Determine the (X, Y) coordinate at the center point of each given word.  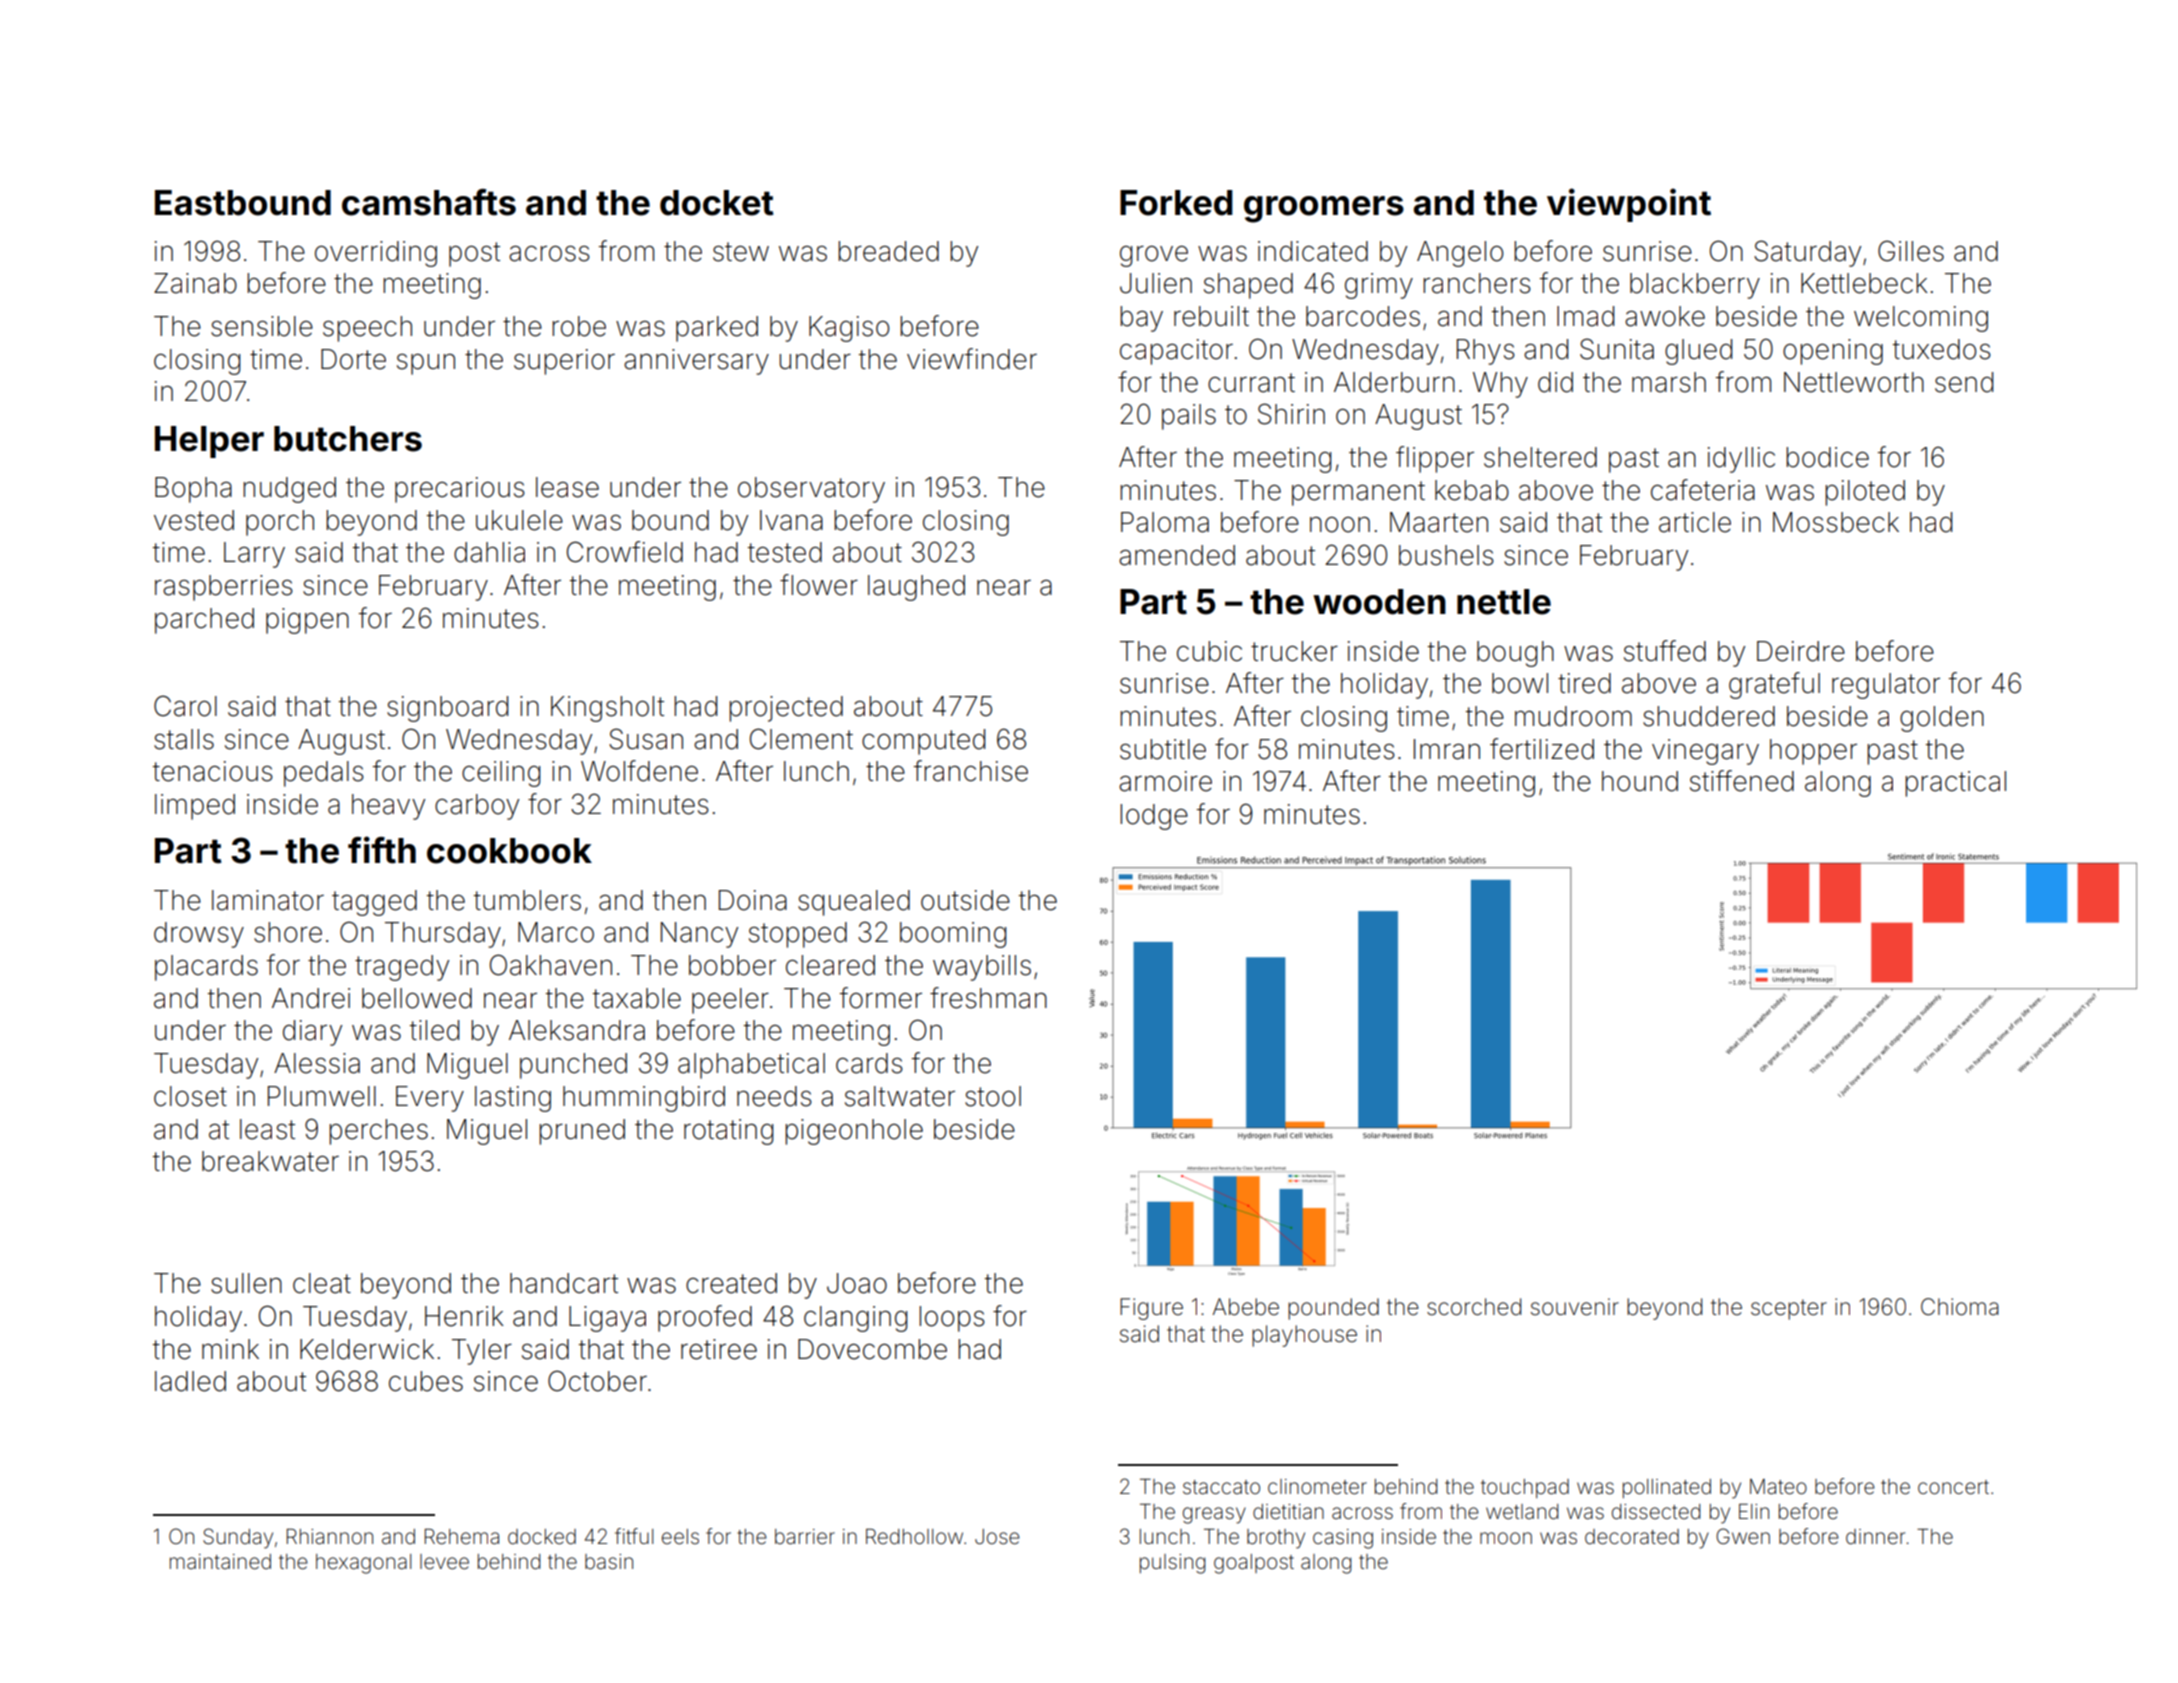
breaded (888, 251)
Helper (209, 442)
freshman (988, 998)
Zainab (195, 283)
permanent (1358, 493)
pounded (1333, 1309)
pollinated (1667, 1488)
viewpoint (1629, 205)
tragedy (402, 968)
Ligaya (607, 1319)
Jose (997, 1537)
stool (993, 1096)
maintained (220, 1562)
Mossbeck (1836, 522)
